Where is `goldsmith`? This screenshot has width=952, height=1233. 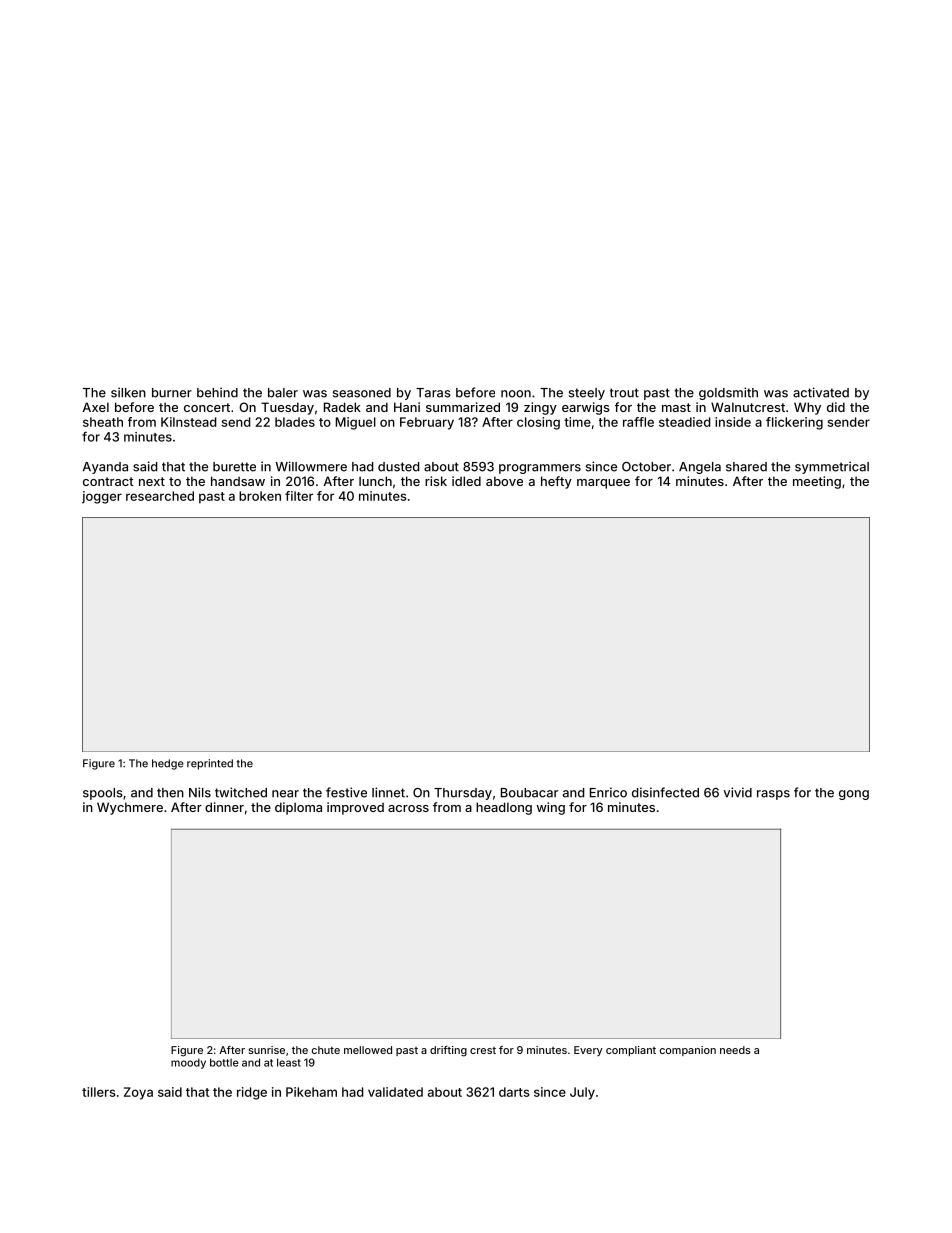 goldsmith is located at coordinates (728, 393).
